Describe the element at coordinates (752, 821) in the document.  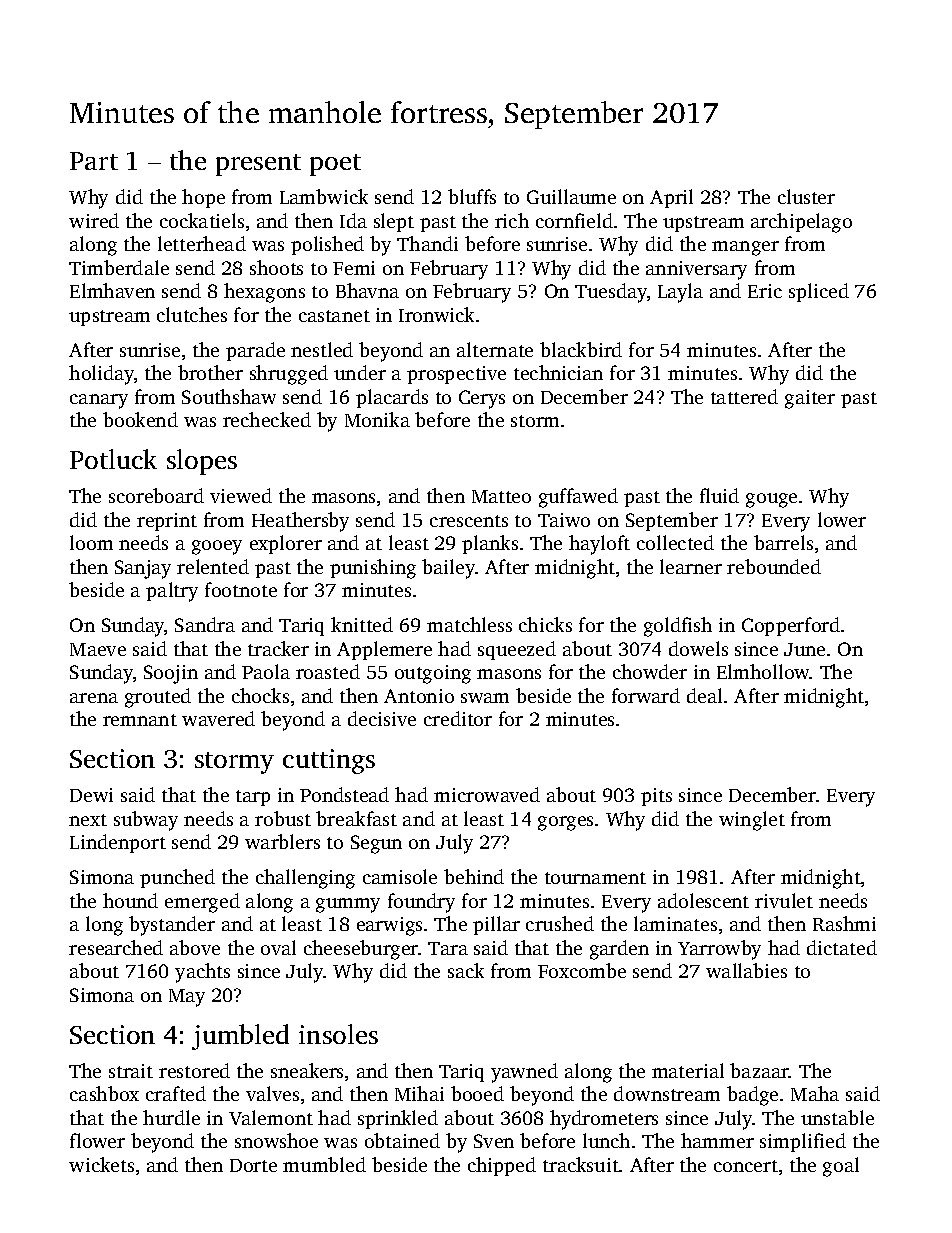
I see `winglet` at that location.
